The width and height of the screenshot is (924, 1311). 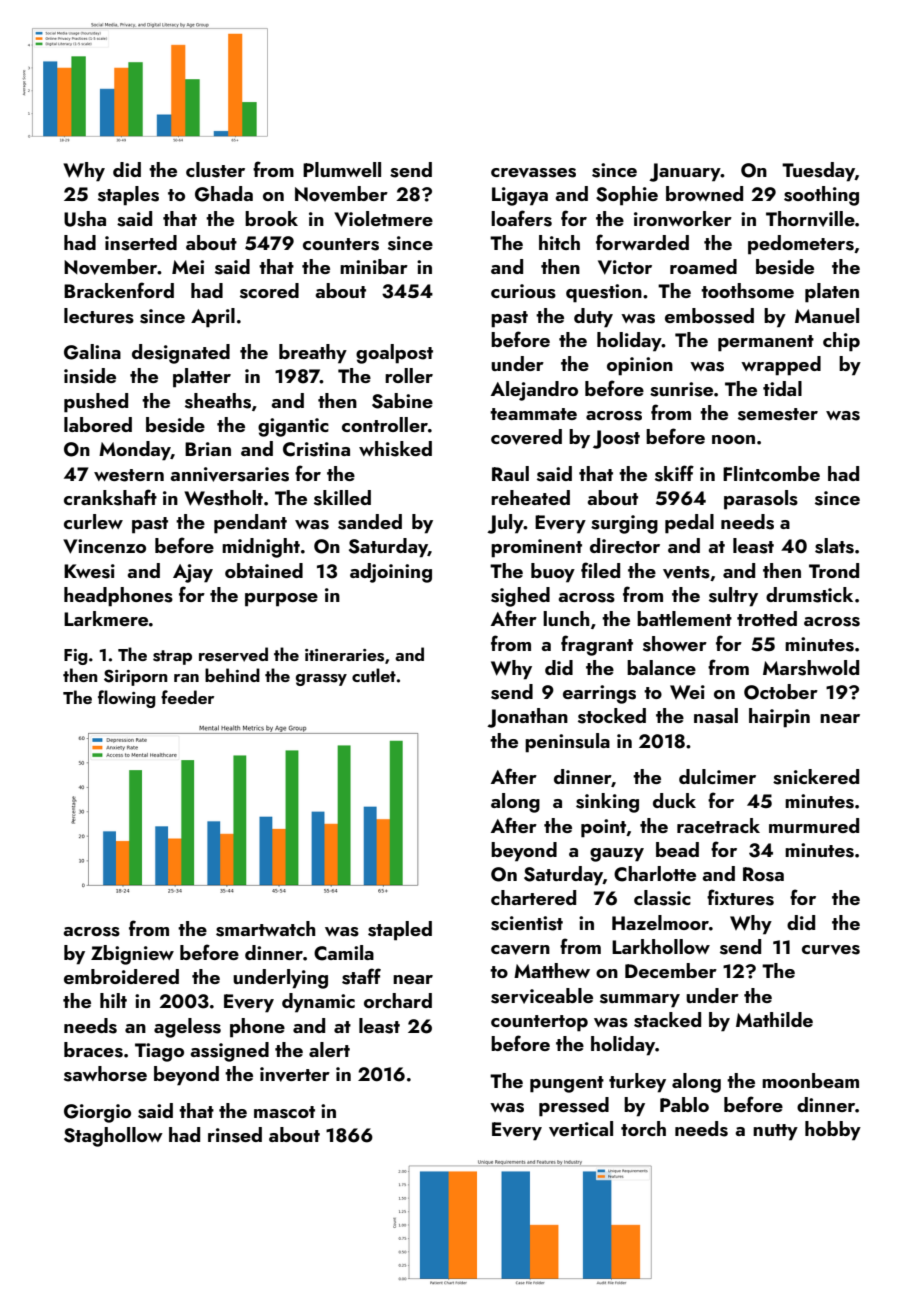 I want to click on hobby, so click(x=833, y=1131).
